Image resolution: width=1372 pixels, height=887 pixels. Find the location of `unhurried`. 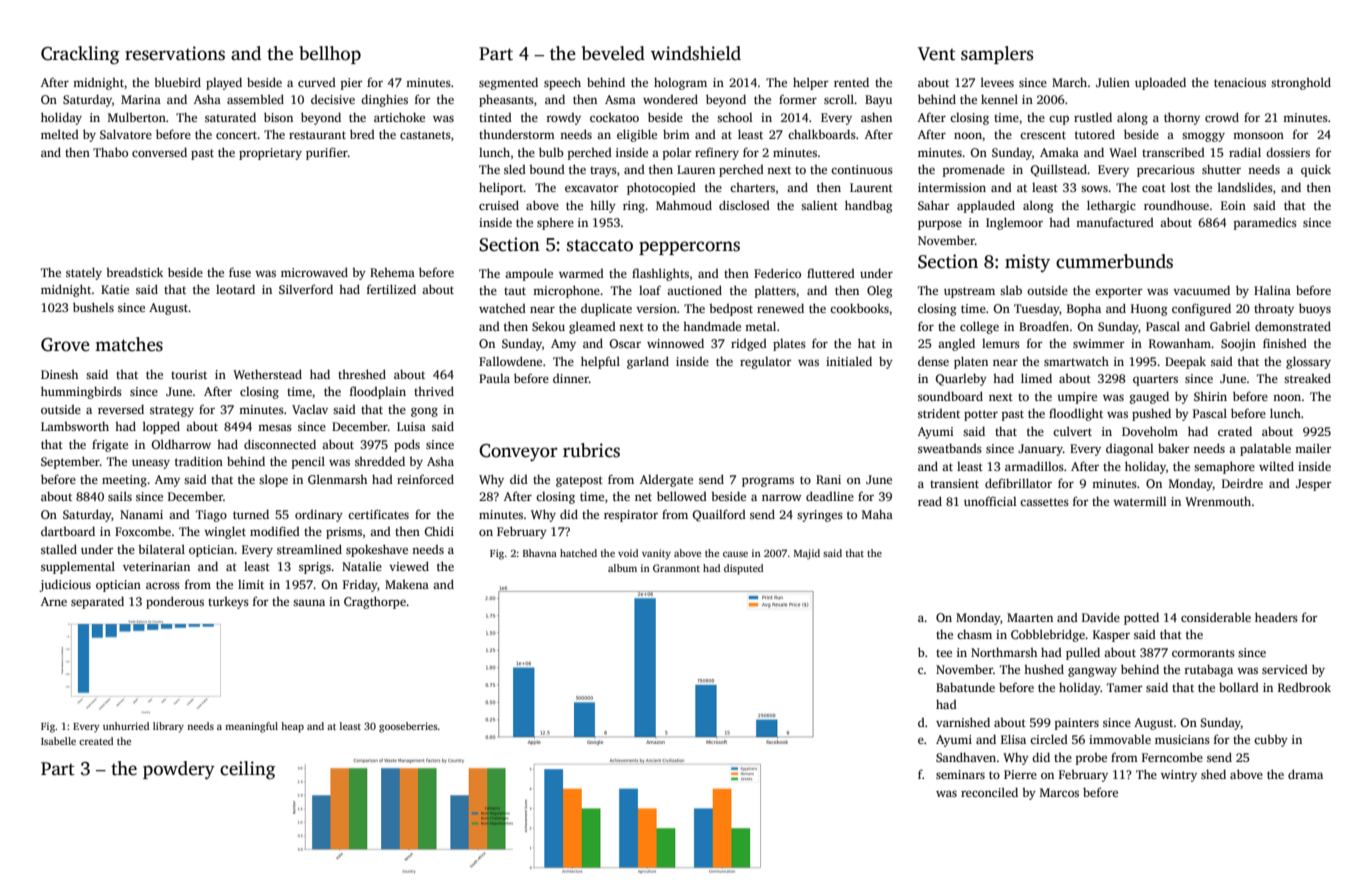

unhurried is located at coordinates (126, 726).
